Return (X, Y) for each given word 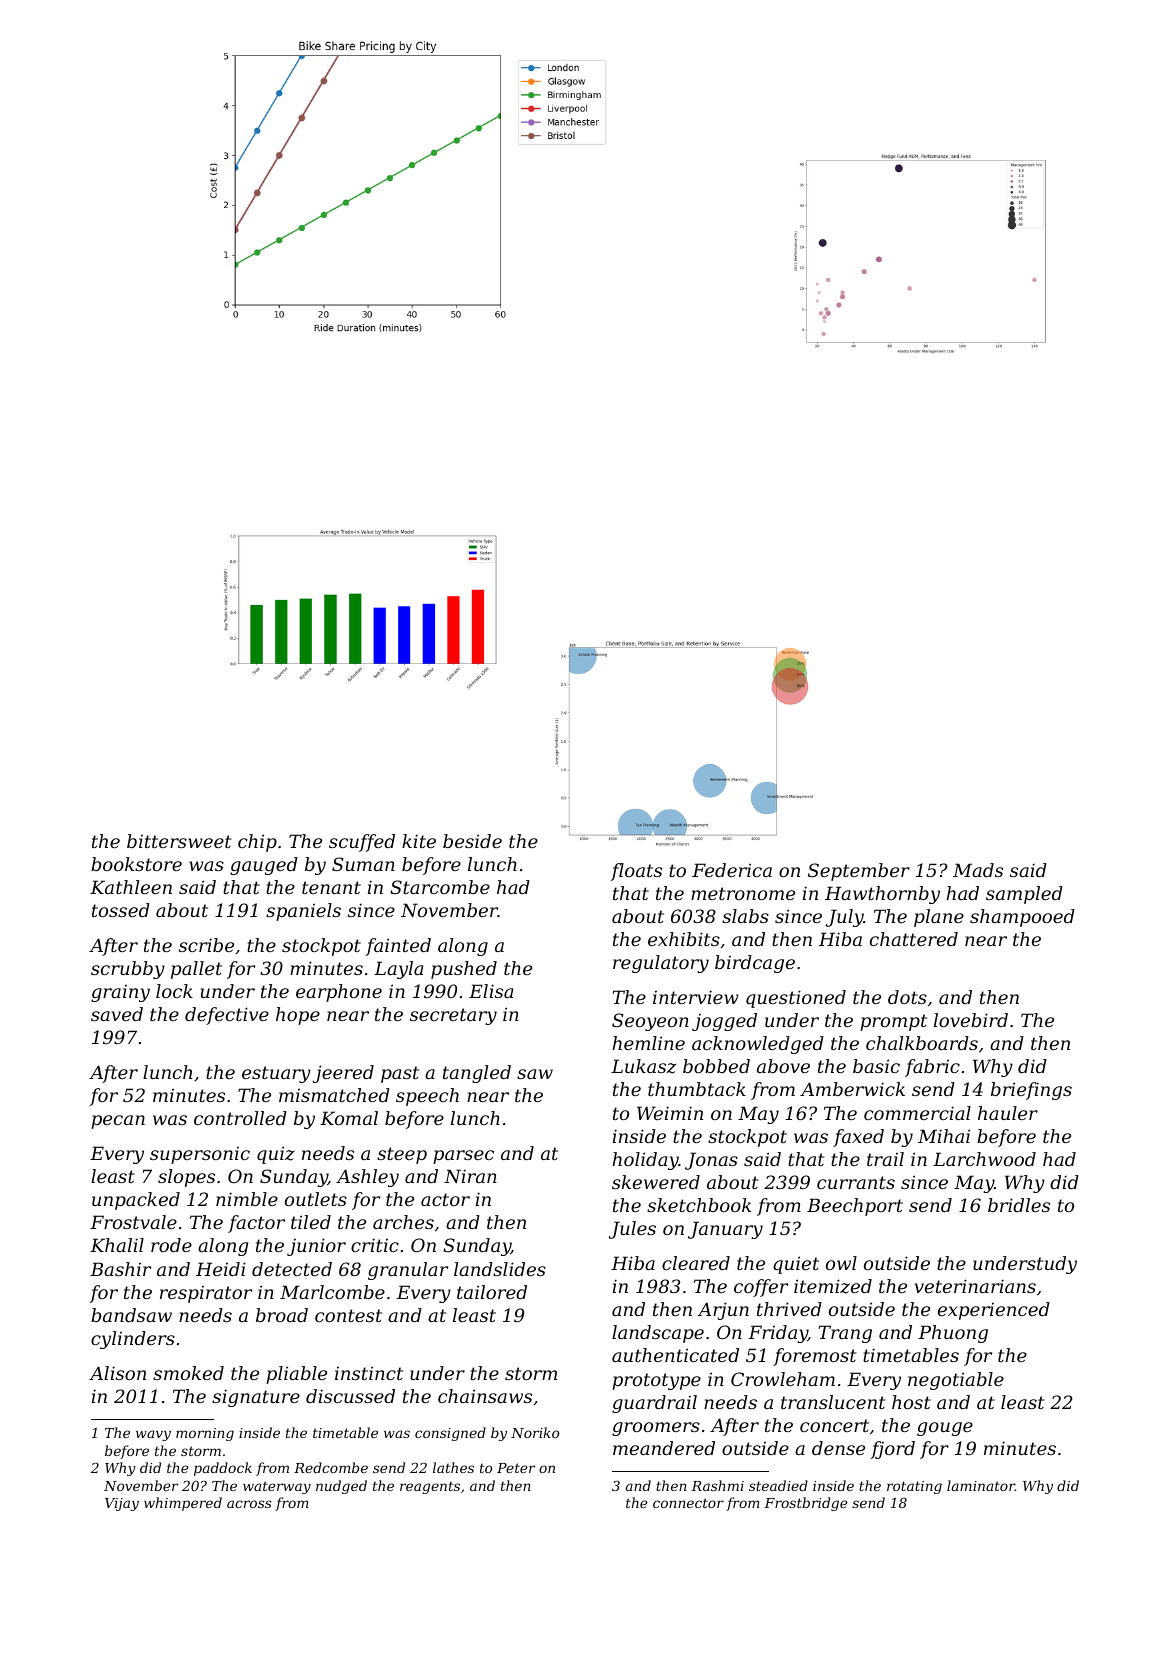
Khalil (117, 1245)
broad (282, 1315)
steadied (778, 1485)
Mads (978, 870)
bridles (1019, 1205)
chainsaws (485, 1396)
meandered (664, 1448)
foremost (815, 1357)
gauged (264, 866)
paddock (223, 1469)
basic (876, 1066)
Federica (732, 870)
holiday (645, 1161)
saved (117, 1014)
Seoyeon (650, 1022)
